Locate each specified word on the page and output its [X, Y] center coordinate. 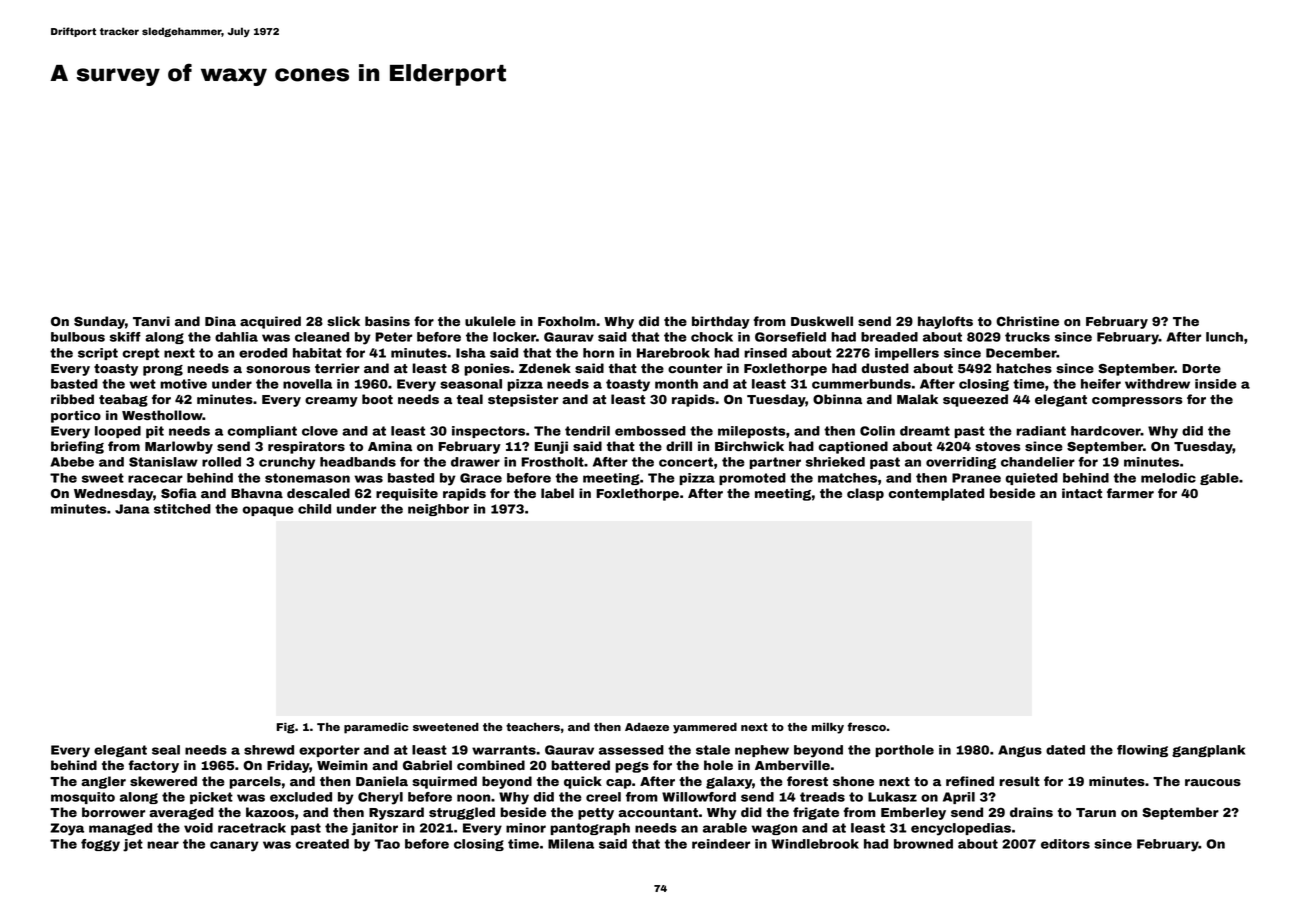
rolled [221, 462]
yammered [705, 728]
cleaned [322, 337]
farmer [1130, 493]
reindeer [721, 844]
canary [234, 846]
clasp [865, 494]
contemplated [936, 494]
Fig [286, 728]
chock [712, 337]
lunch [1224, 337]
